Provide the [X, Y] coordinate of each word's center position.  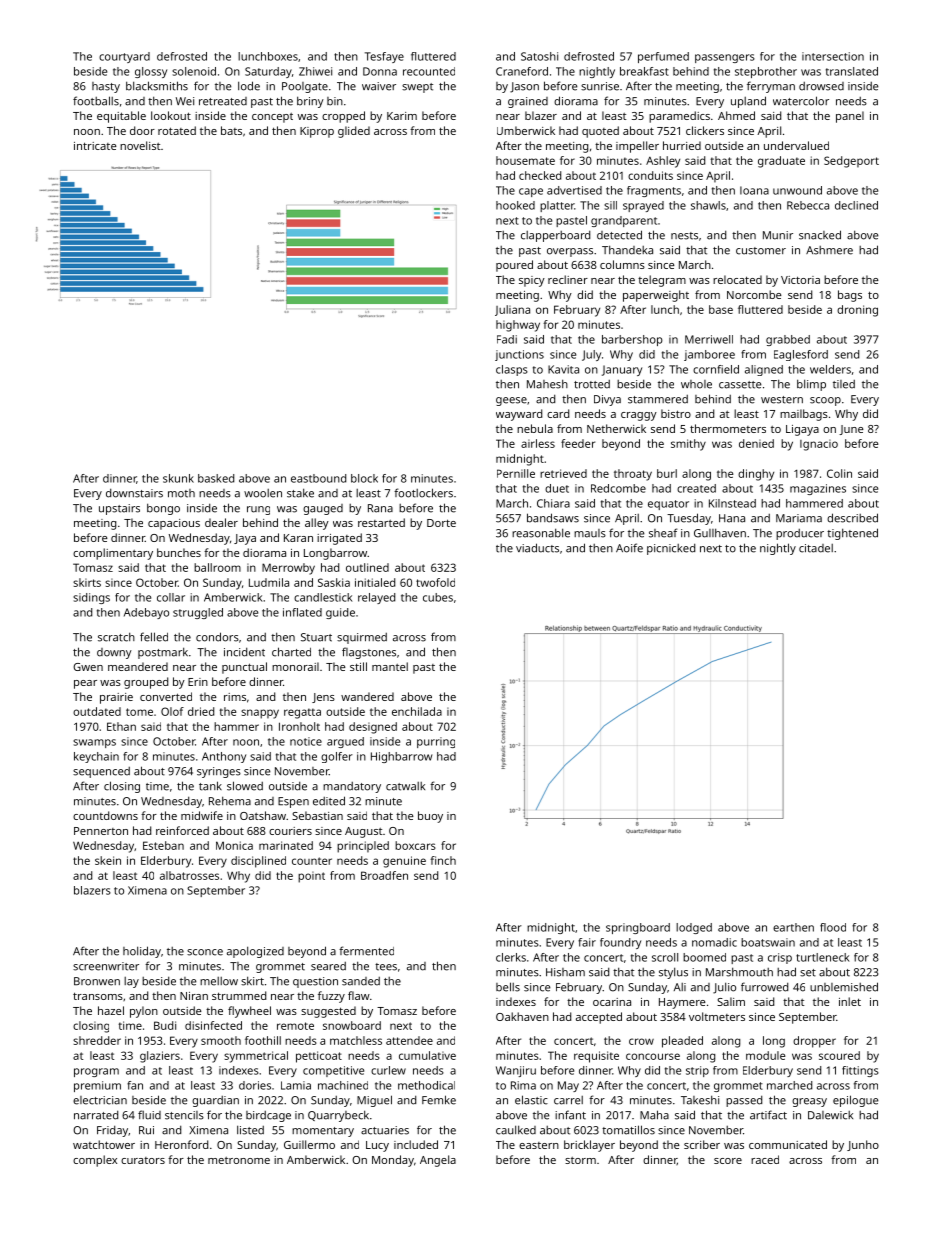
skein [108, 860]
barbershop [632, 340]
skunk [178, 478]
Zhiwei [315, 71]
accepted [599, 1018]
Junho [863, 1145]
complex [95, 1161]
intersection [833, 56]
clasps [512, 370]
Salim [731, 1001]
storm [580, 1160]
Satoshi [539, 56]
